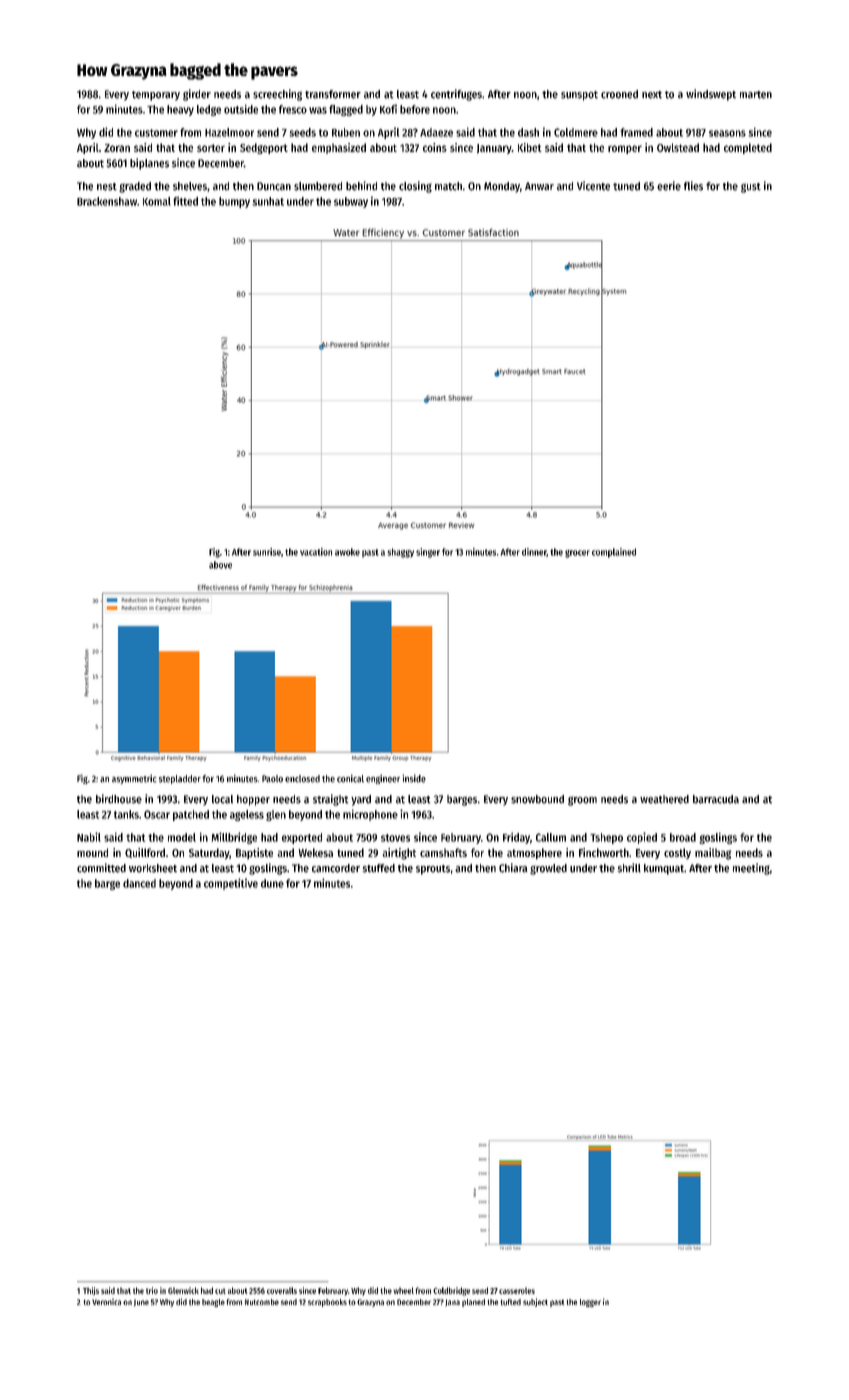 The width and height of the screenshot is (849, 1400). Describe the element at coordinates (106, 1301) in the screenshot. I see `Veronica` at that location.
